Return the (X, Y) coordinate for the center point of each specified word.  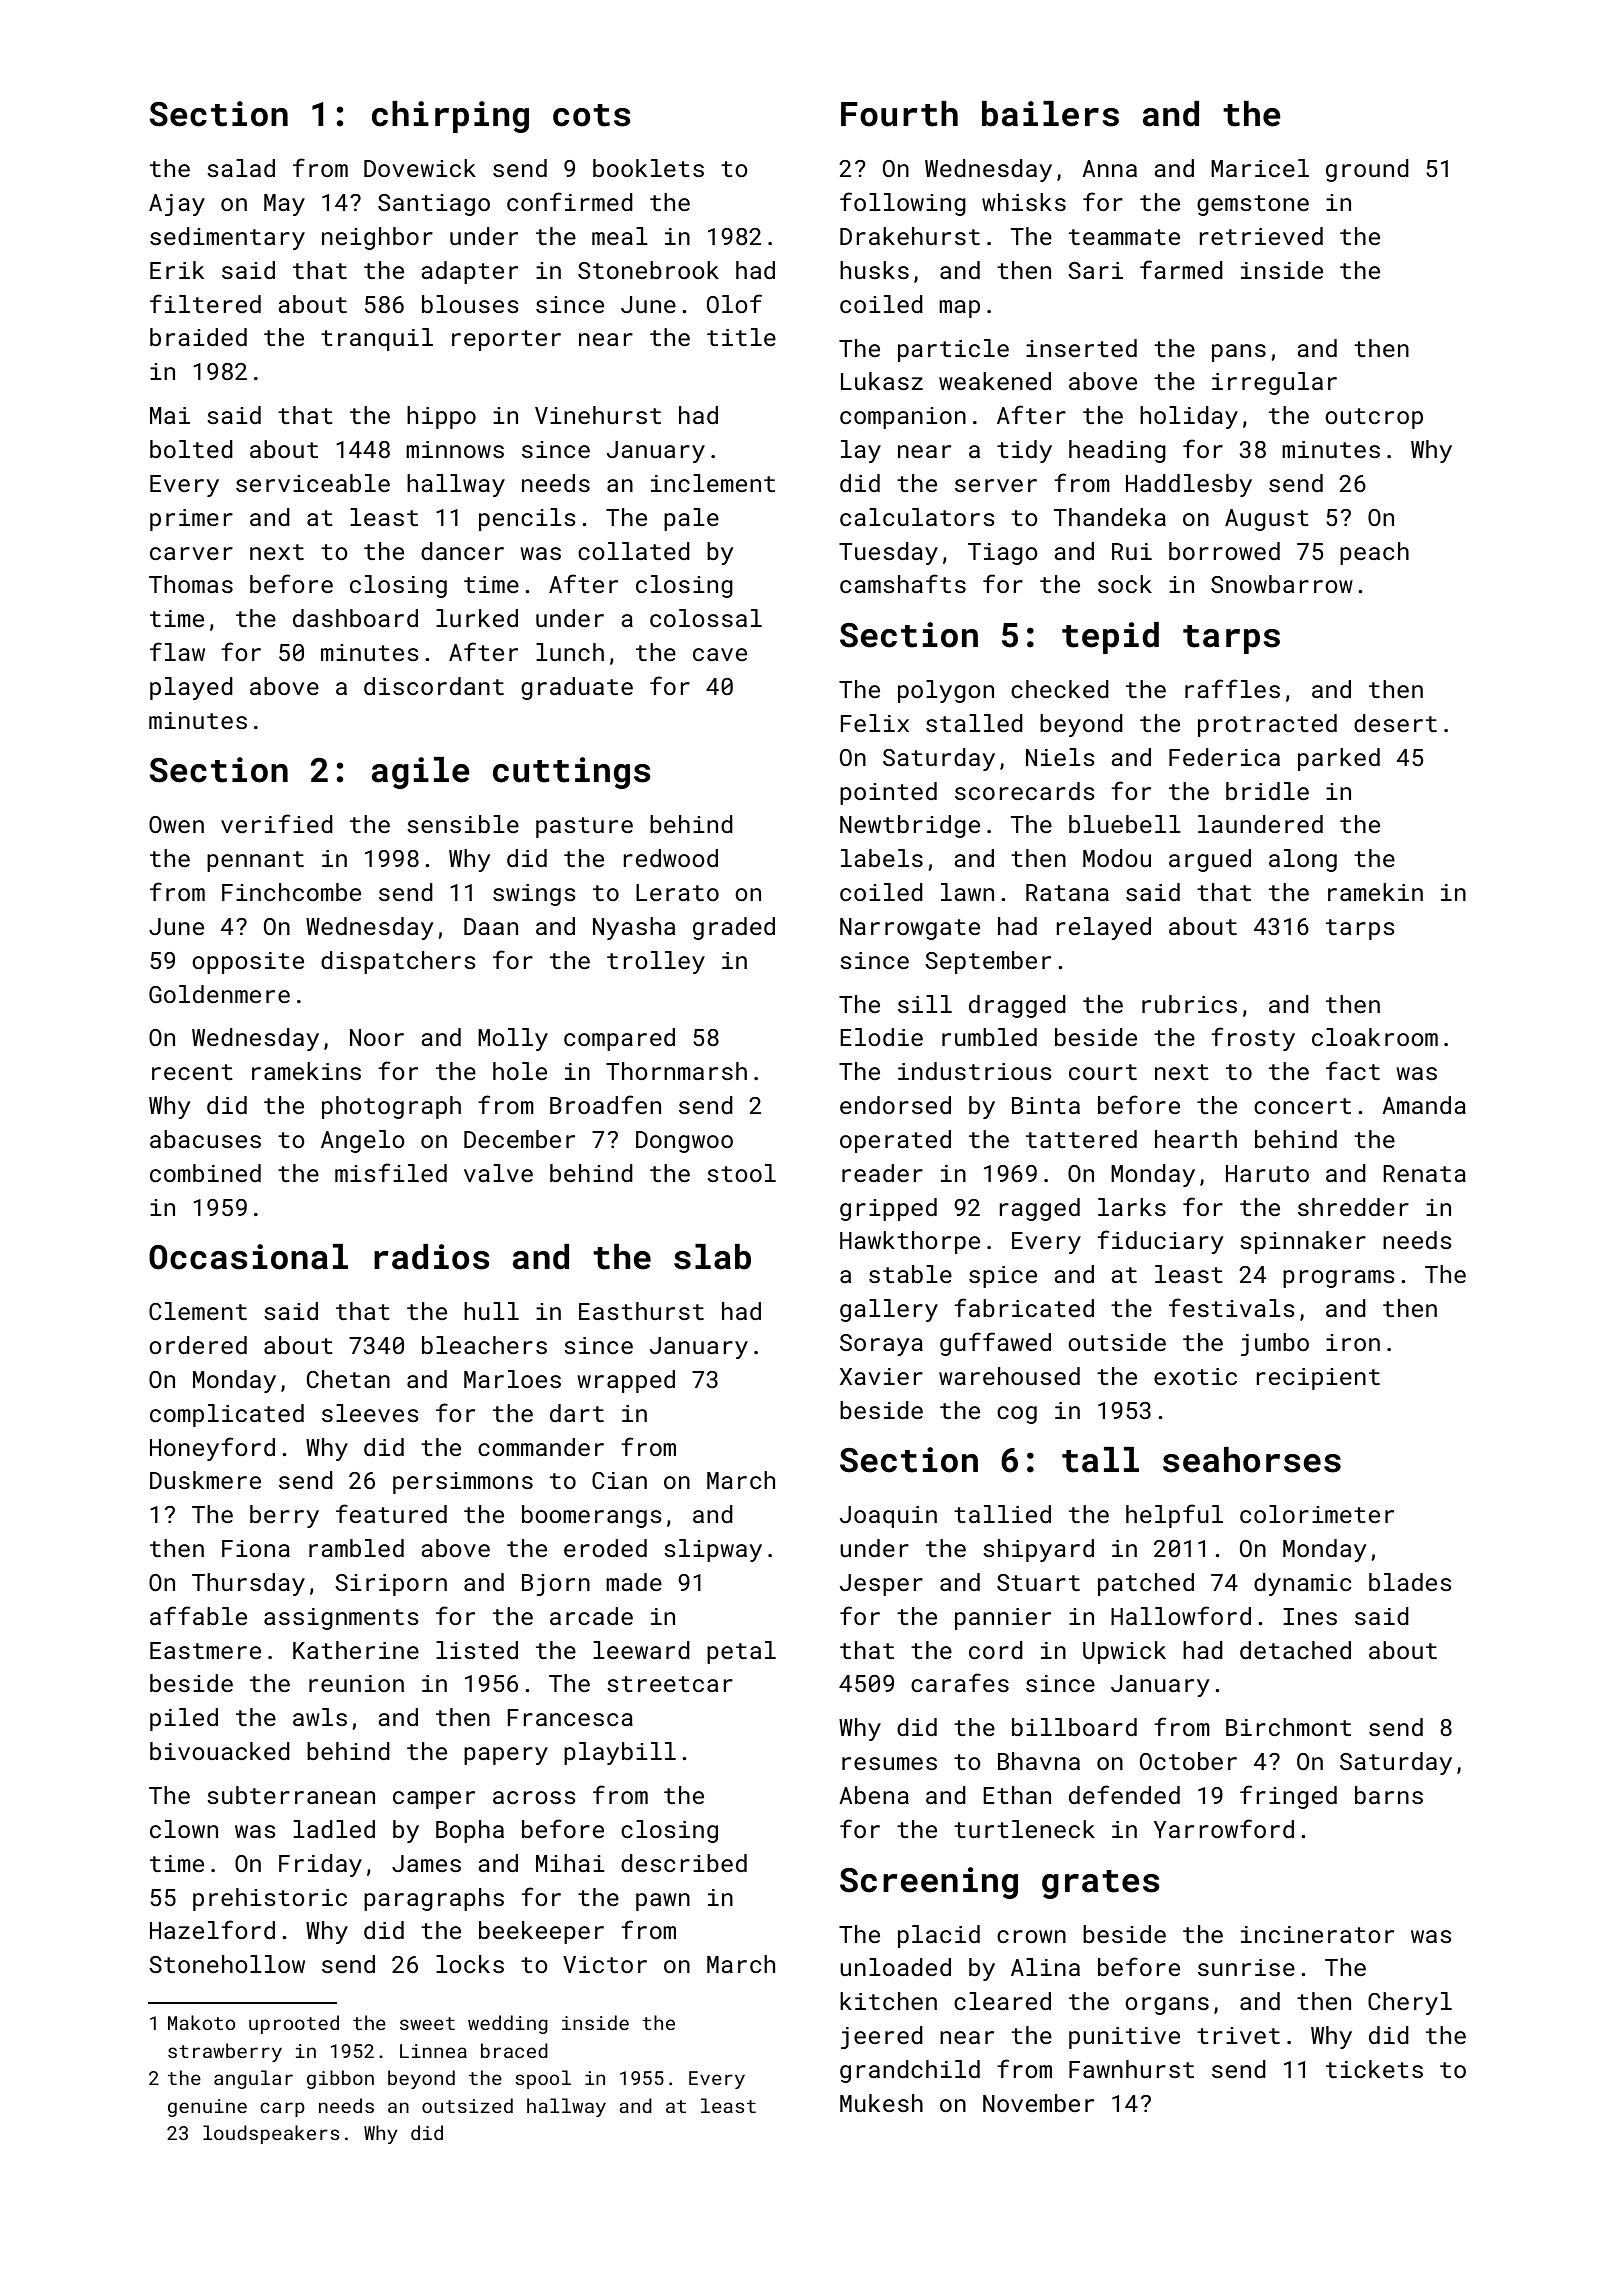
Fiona (256, 1548)
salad (241, 168)
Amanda (1424, 1105)
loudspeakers (271, 2134)
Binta (1046, 1105)
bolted (191, 449)
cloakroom (1375, 1037)
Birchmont (1288, 1727)
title (741, 337)
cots (592, 115)
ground (1367, 170)
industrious (975, 1071)
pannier (1003, 1619)
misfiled (391, 1172)
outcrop (1374, 418)
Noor (377, 1037)
